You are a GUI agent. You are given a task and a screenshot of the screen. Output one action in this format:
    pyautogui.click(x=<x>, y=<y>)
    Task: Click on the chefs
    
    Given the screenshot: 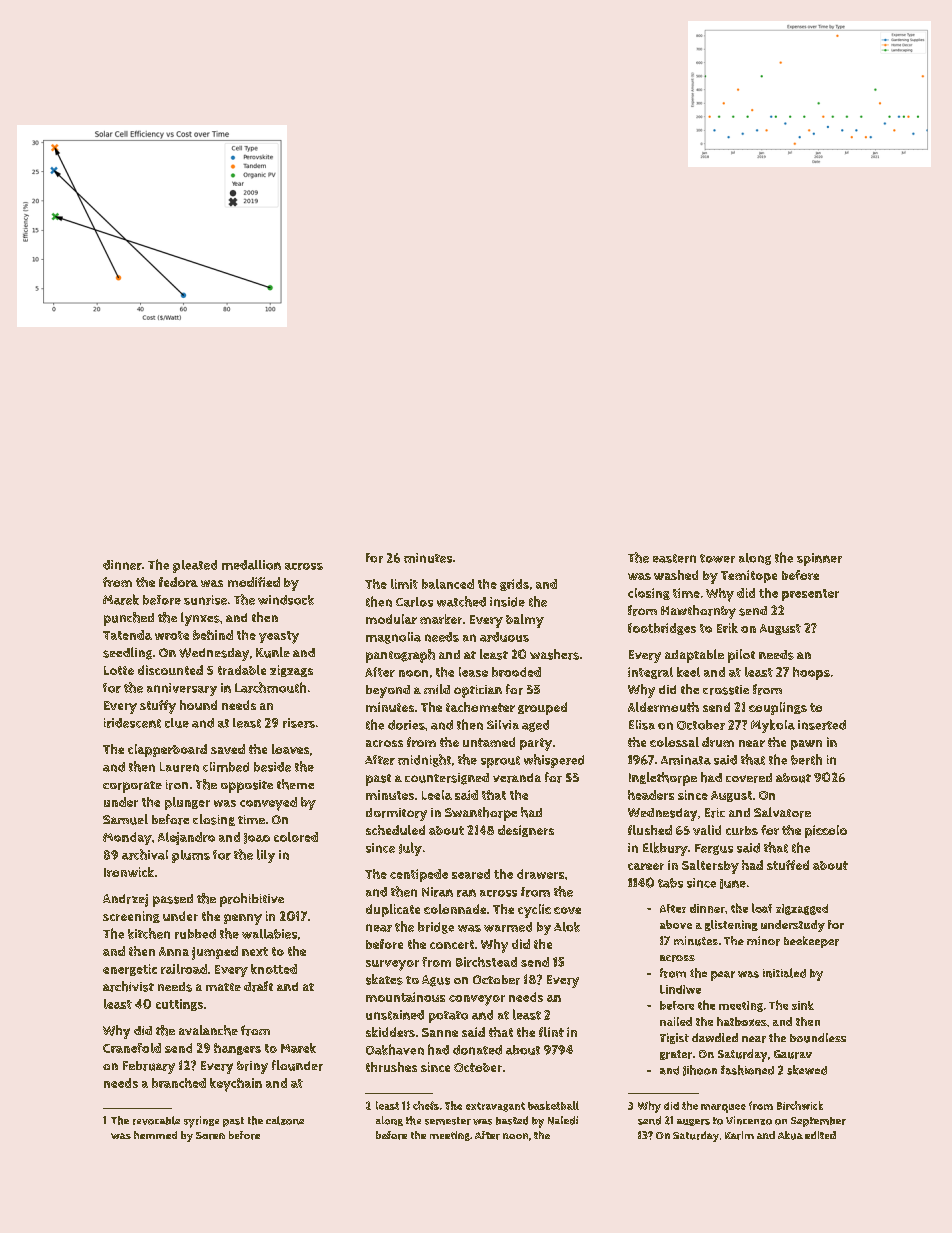 What is the action you would take?
    pyautogui.click(x=426, y=1105)
